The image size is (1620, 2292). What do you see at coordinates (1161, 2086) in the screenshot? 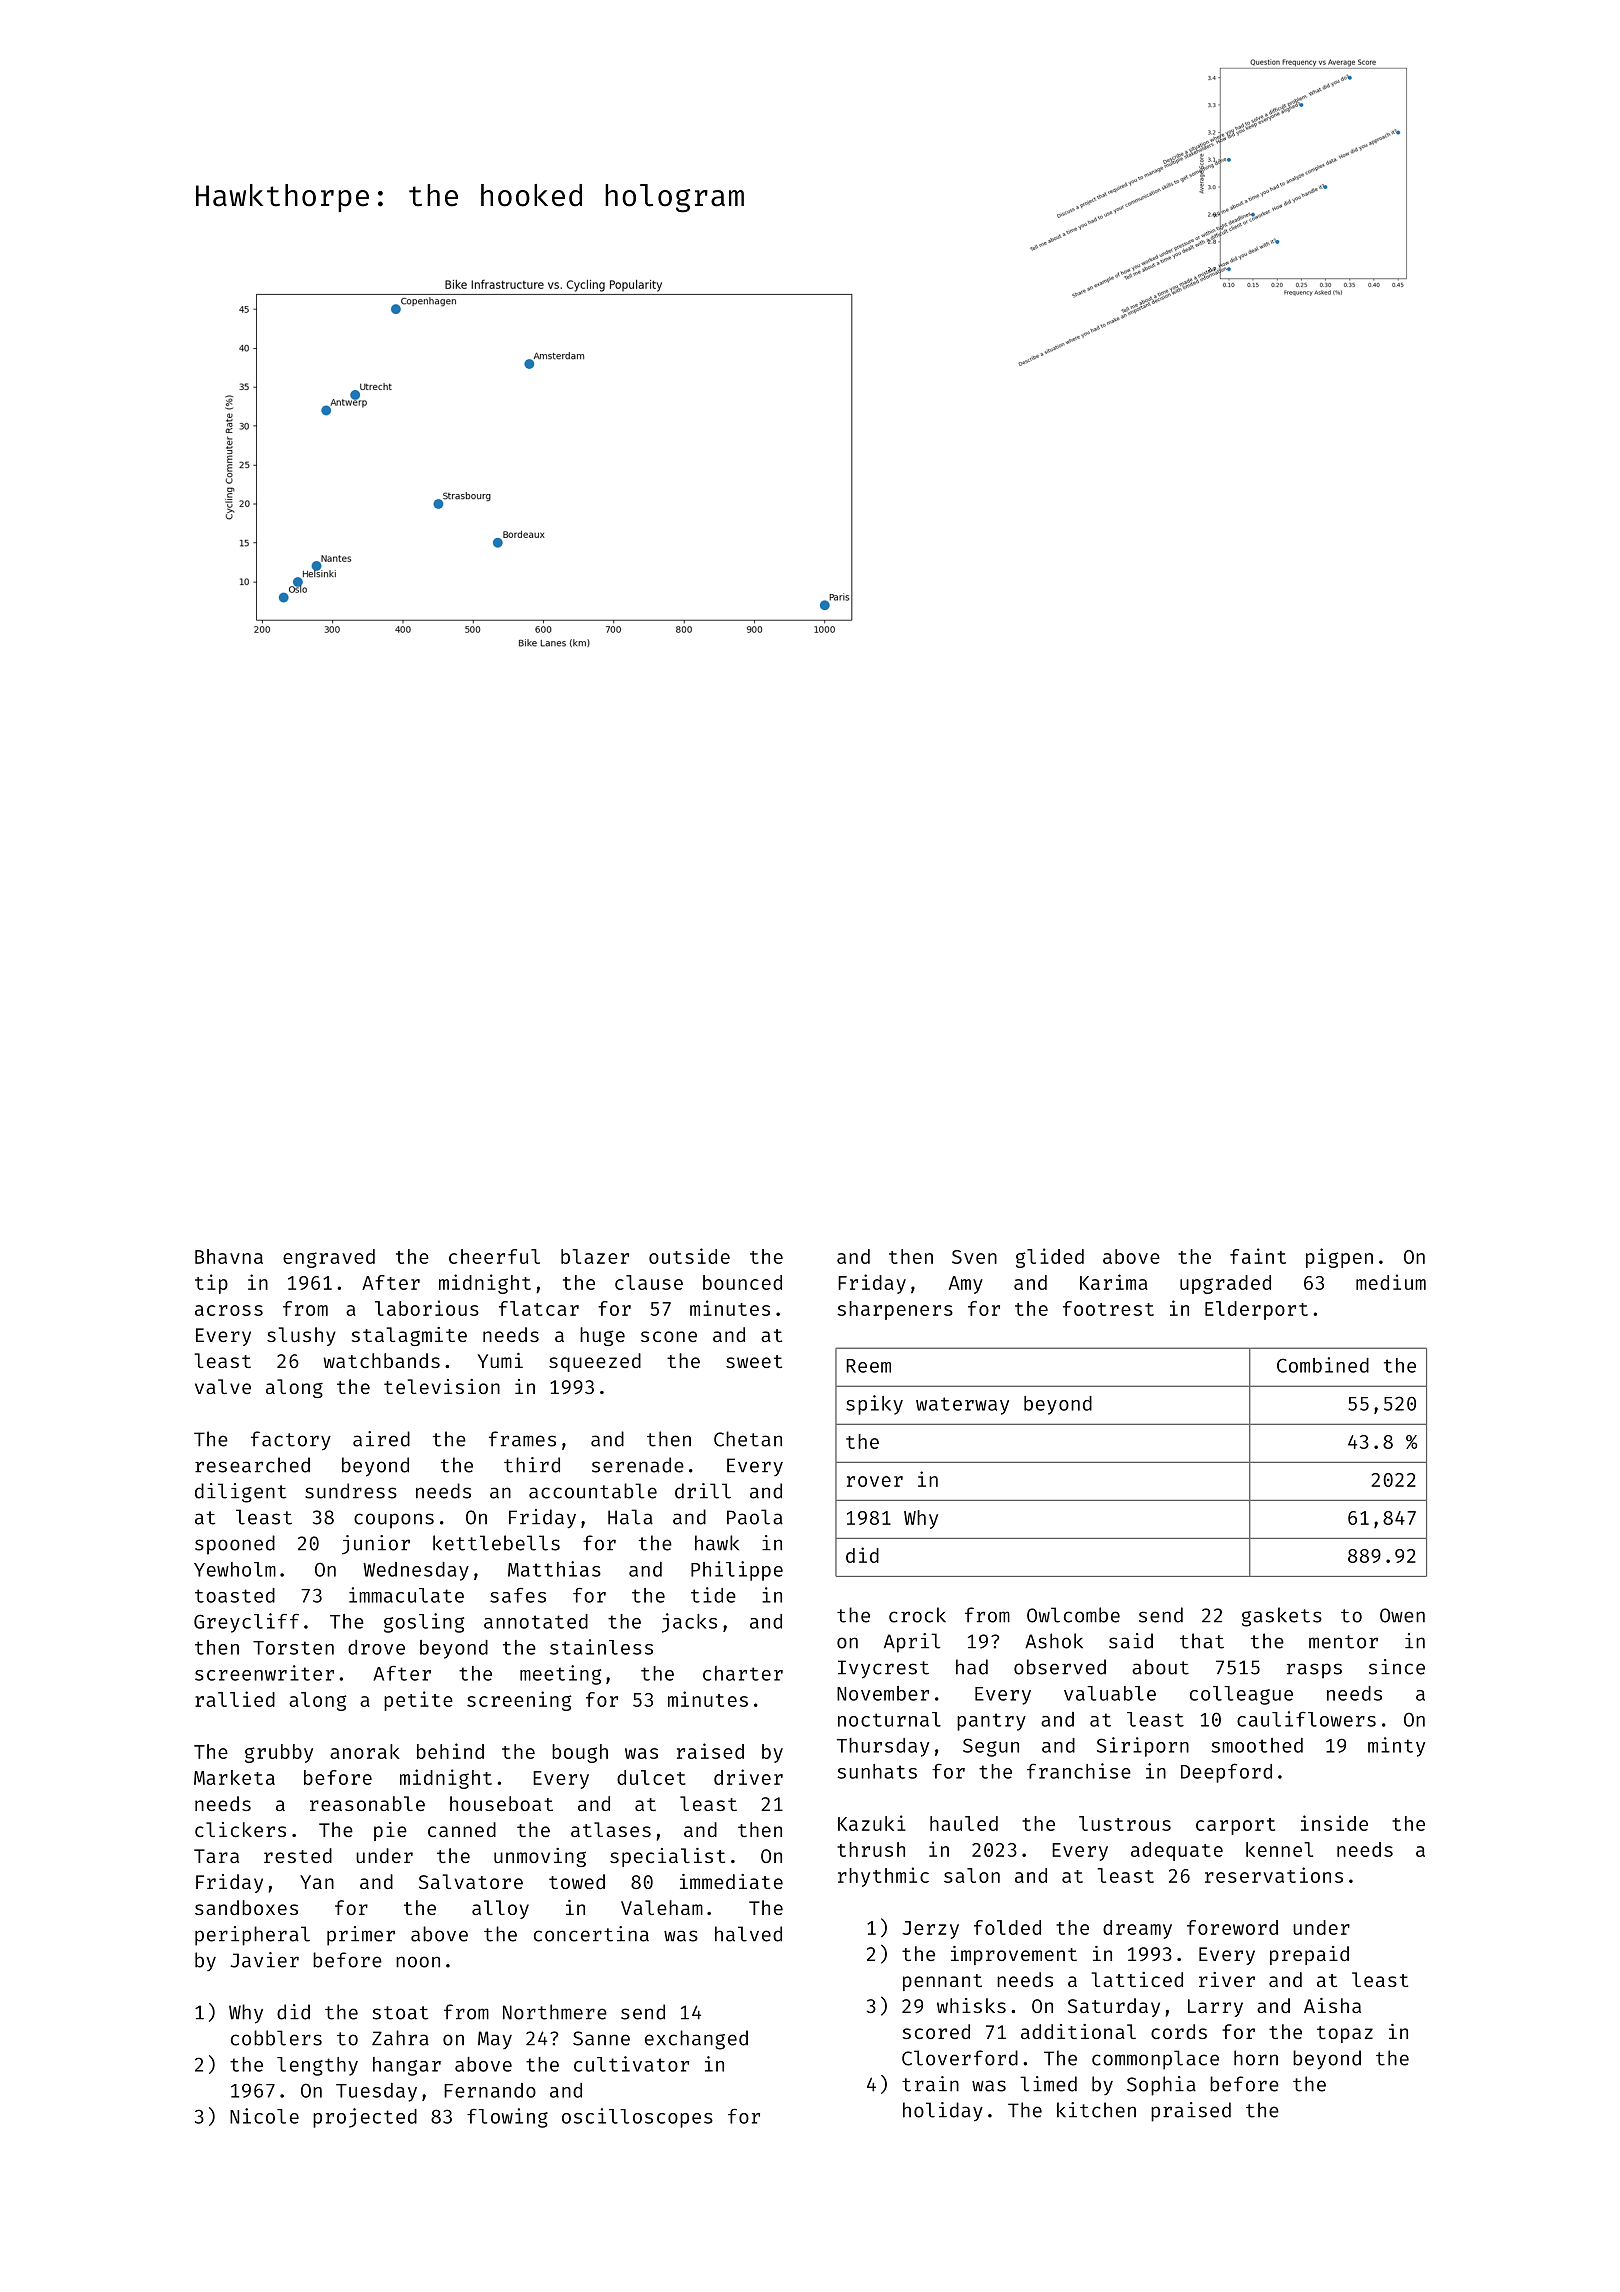
I see `Sophia` at bounding box center [1161, 2086].
